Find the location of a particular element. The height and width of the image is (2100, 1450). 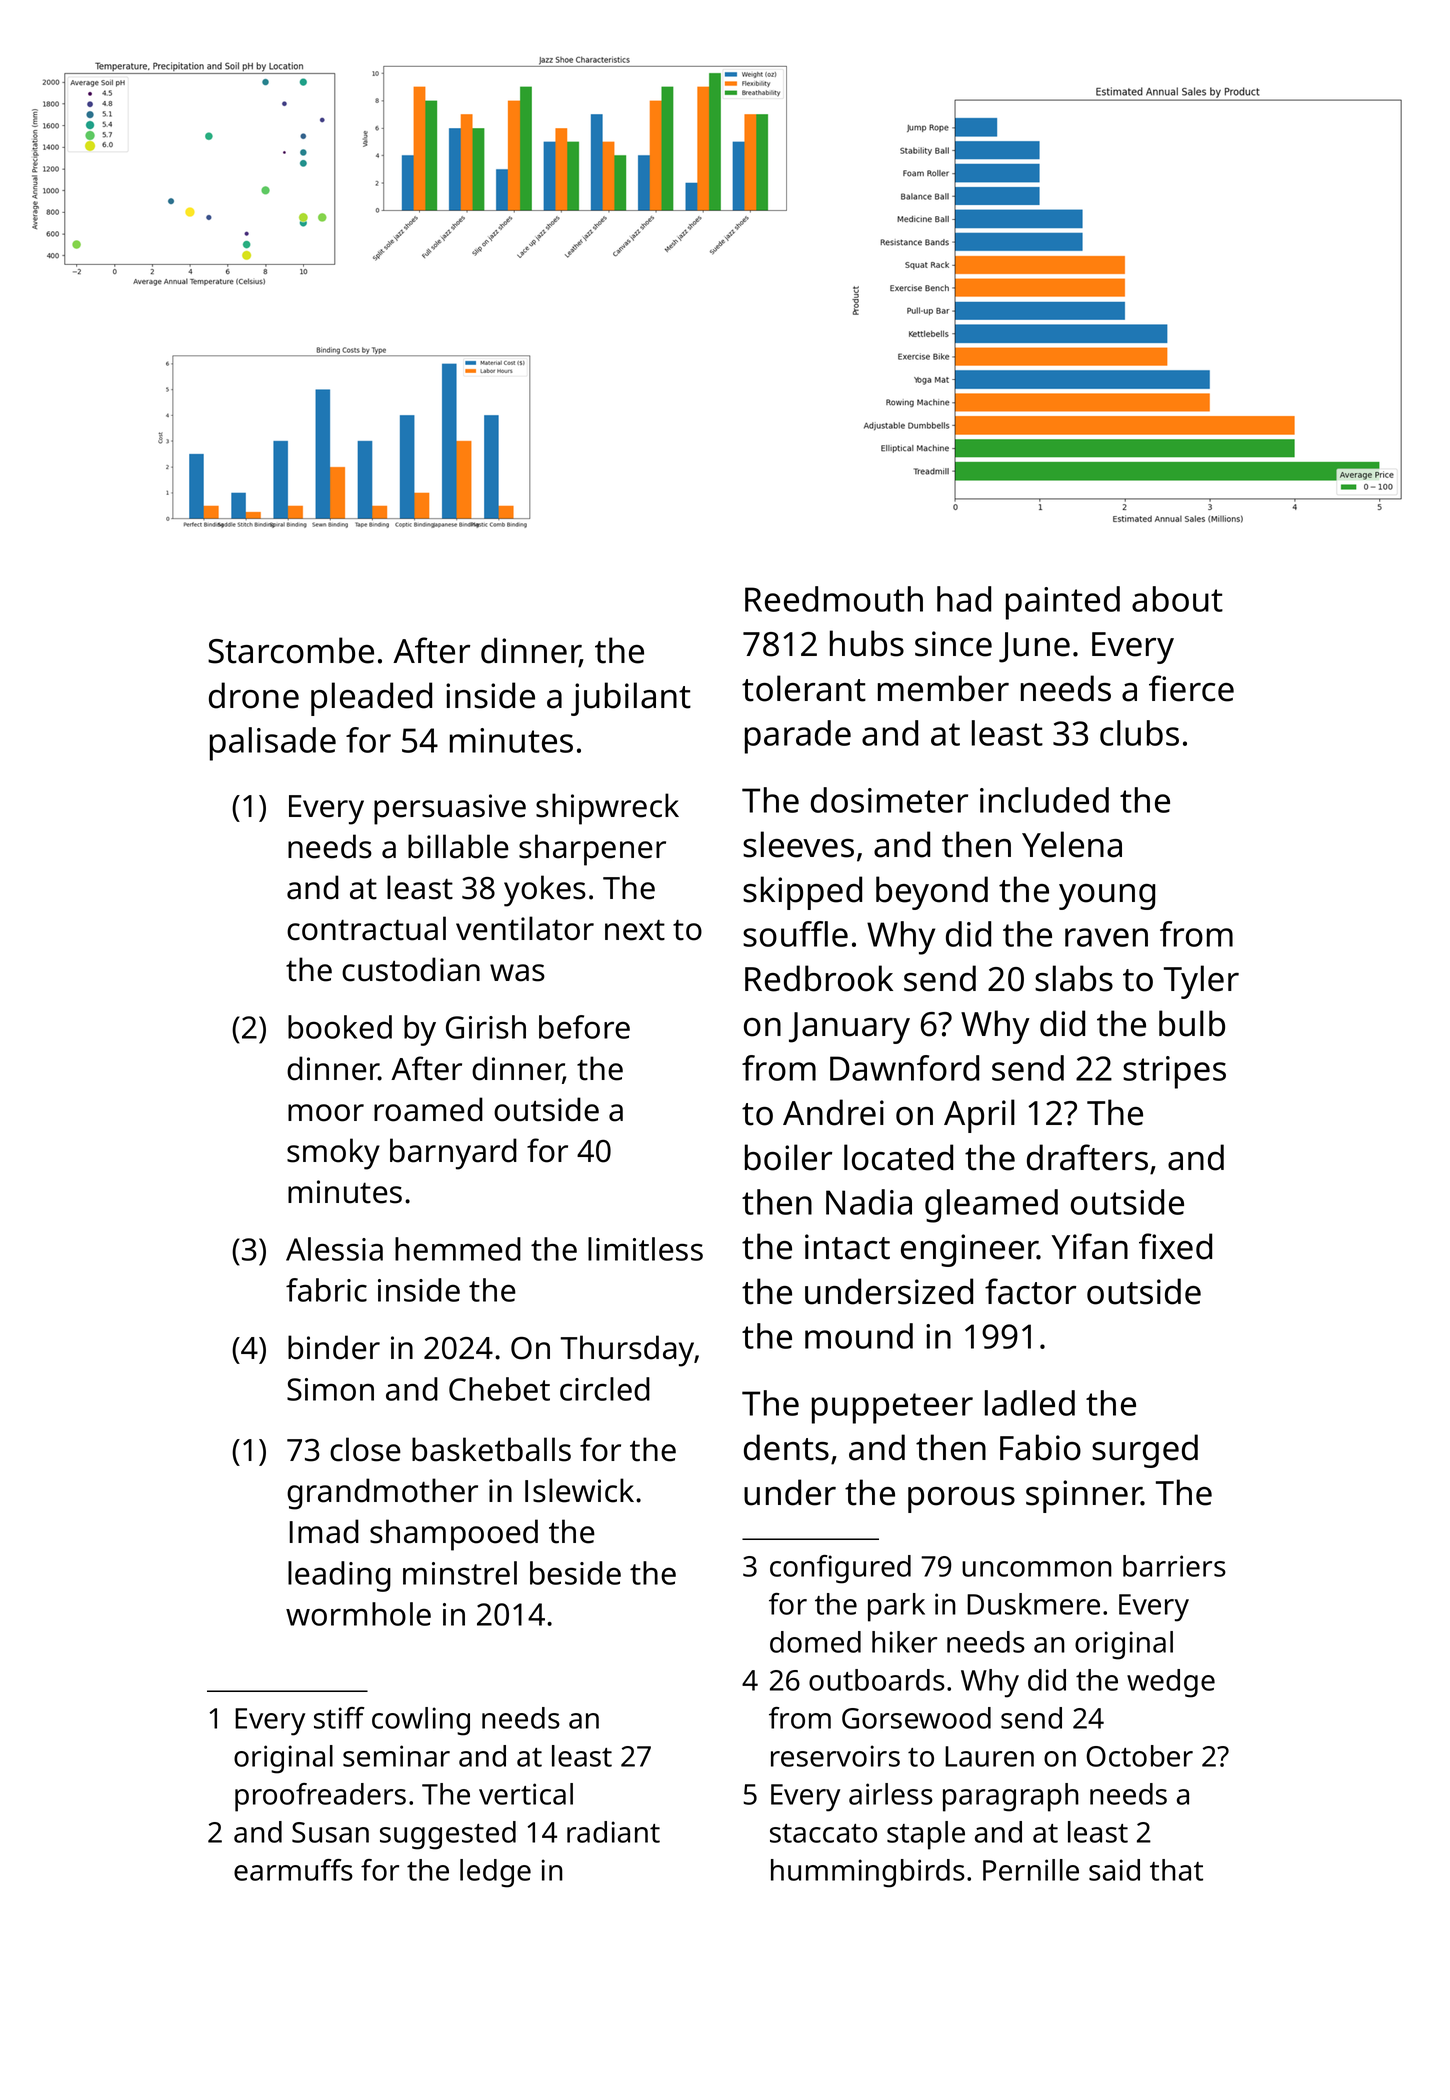

jubilant is located at coordinates (631, 699).
